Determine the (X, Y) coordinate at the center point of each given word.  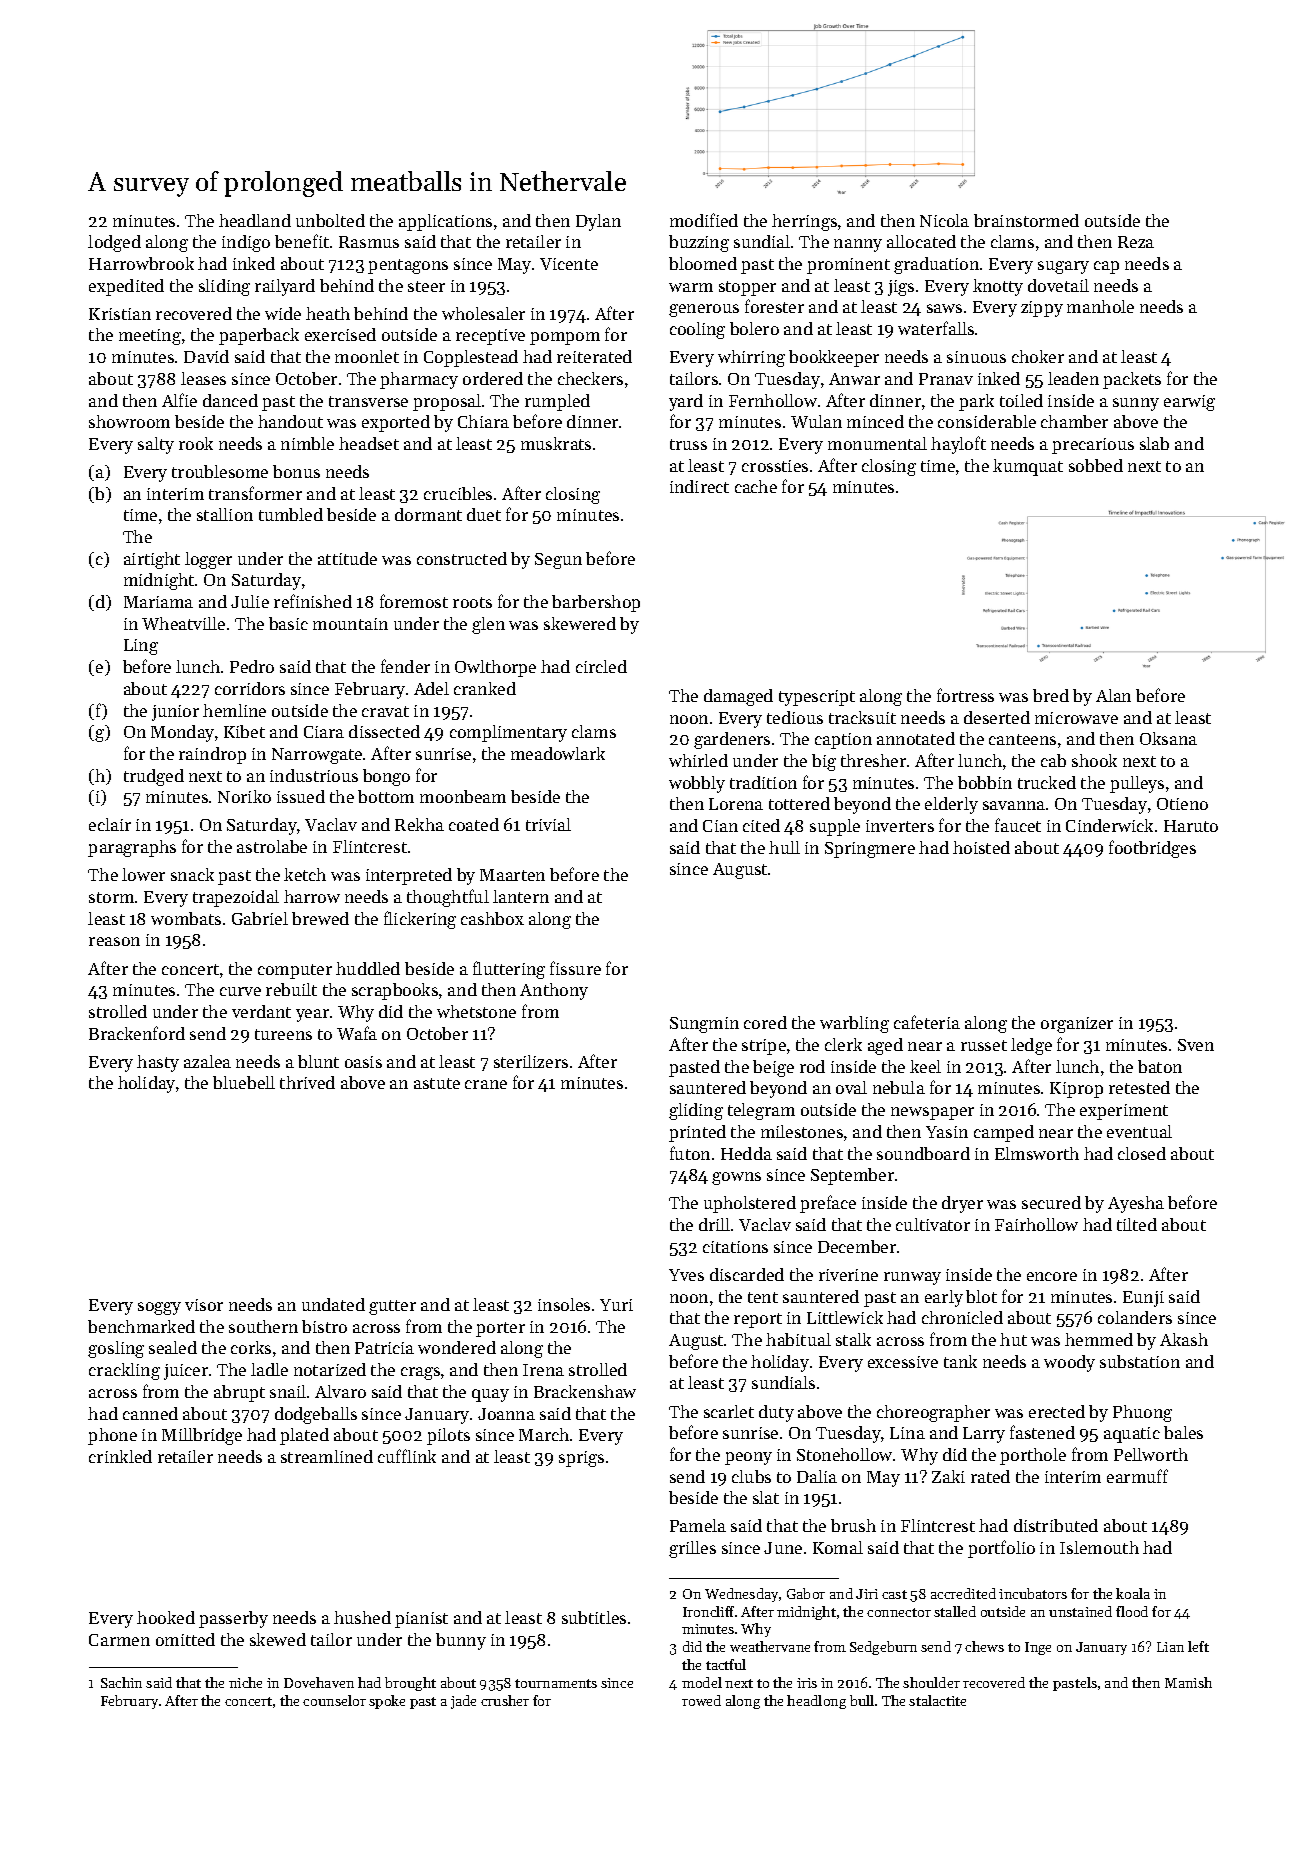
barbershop (596, 603)
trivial (548, 824)
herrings (804, 222)
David (206, 356)
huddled (368, 968)
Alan (1113, 695)
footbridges (1152, 849)
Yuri (616, 1305)
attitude (347, 558)
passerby (233, 1619)
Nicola (944, 220)
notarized (330, 1369)
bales (1183, 1432)
